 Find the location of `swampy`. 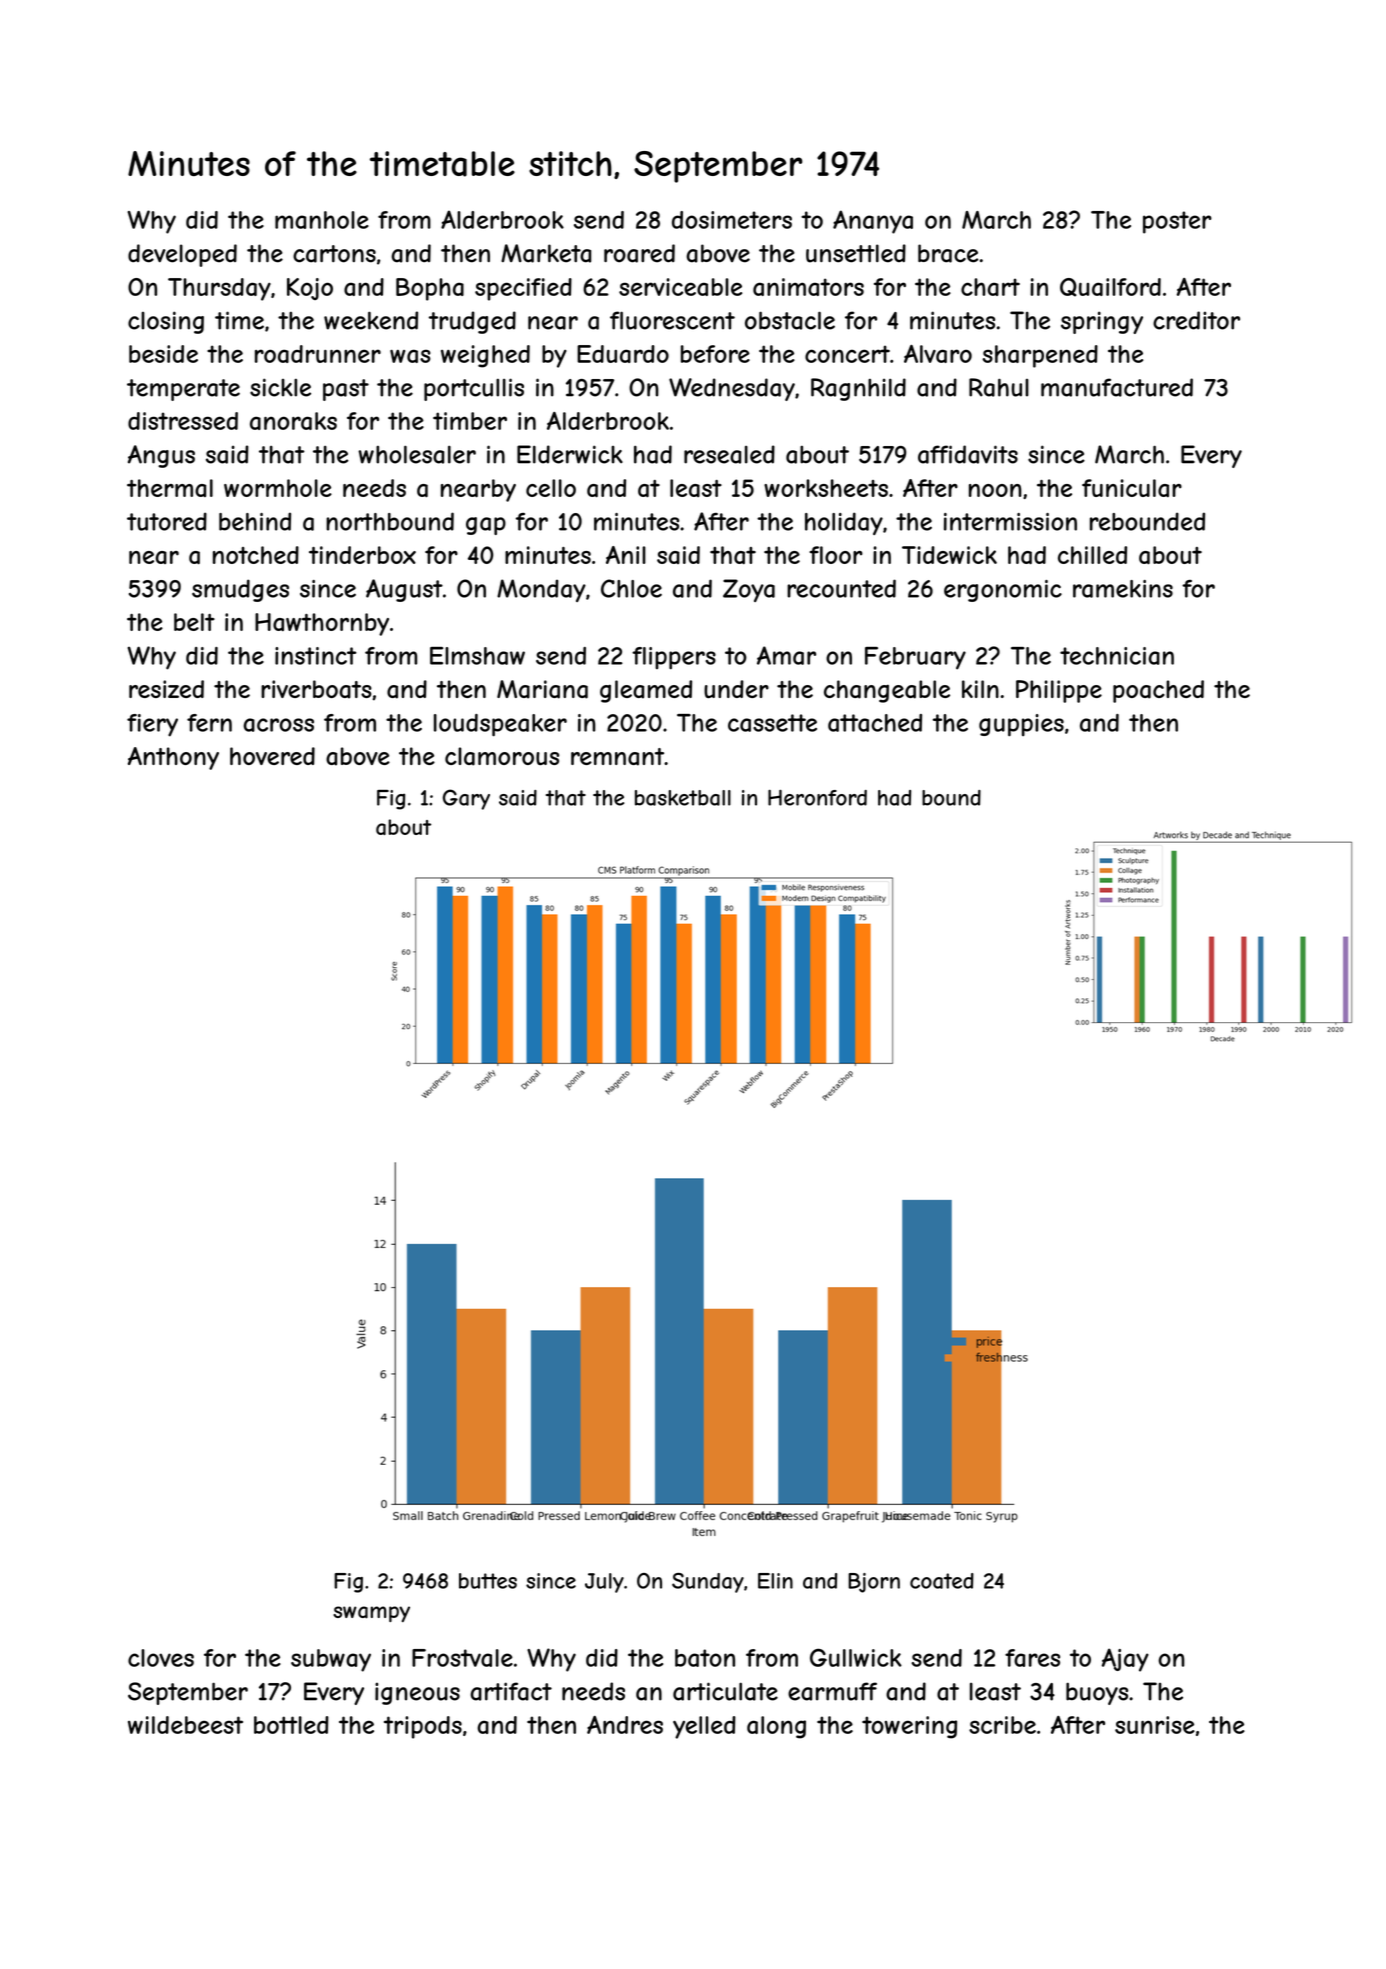

swampy is located at coordinates (371, 1614).
